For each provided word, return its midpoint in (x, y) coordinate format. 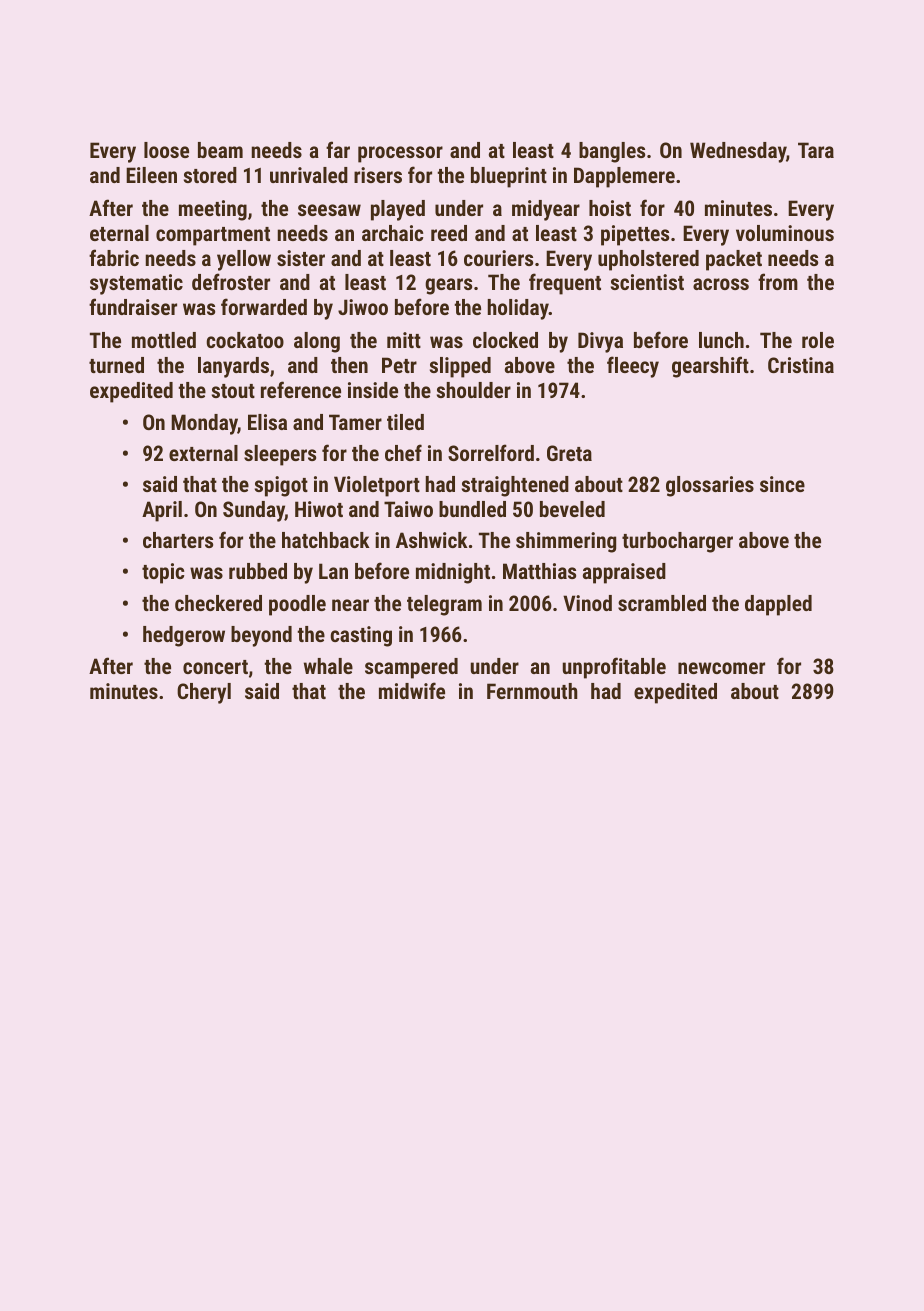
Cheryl (204, 693)
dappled (778, 605)
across (721, 284)
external (203, 453)
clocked (505, 340)
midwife (412, 690)
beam (220, 150)
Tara (816, 150)
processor (400, 154)
